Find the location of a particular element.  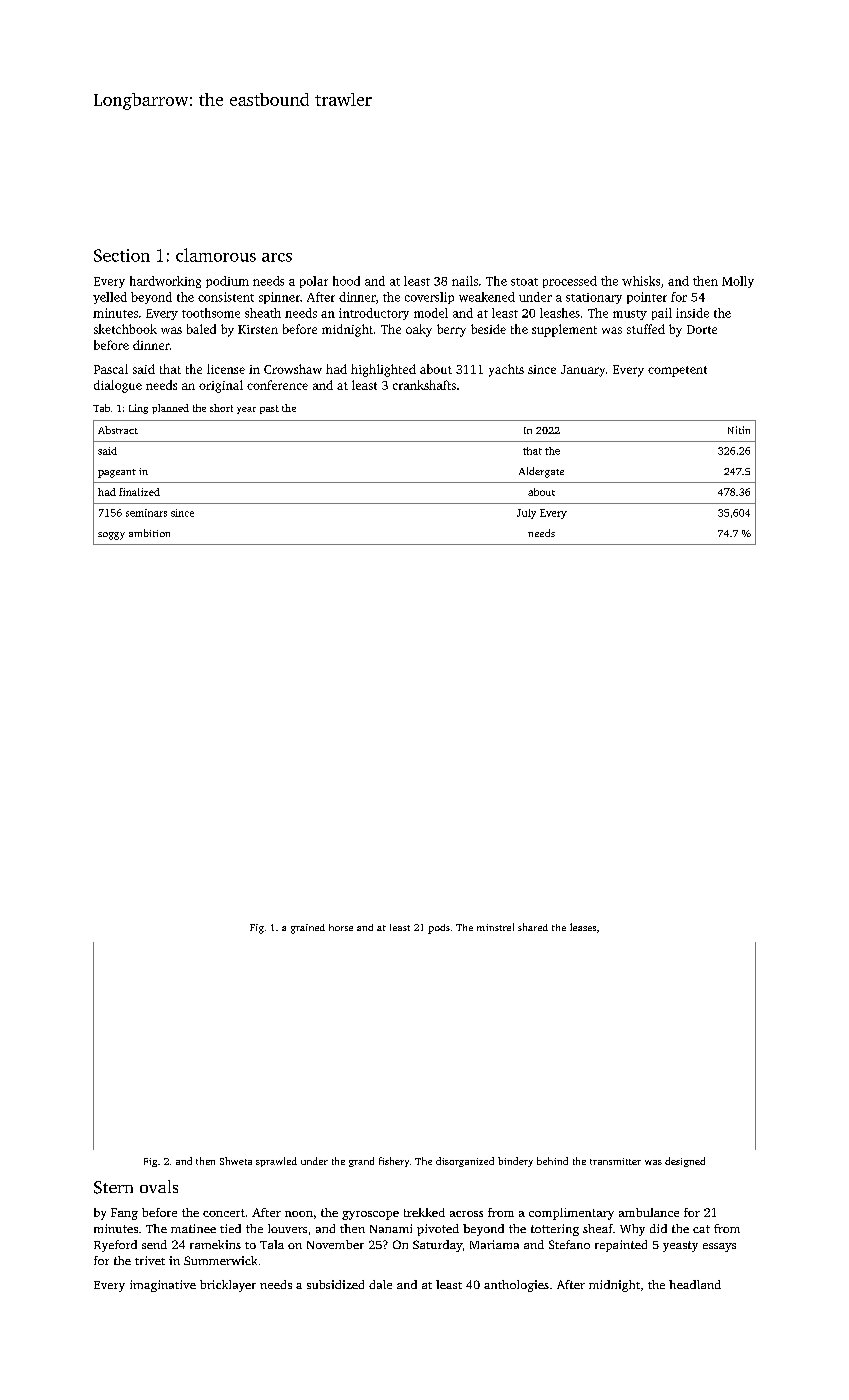

soggy is located at coordinates (111, 536).
